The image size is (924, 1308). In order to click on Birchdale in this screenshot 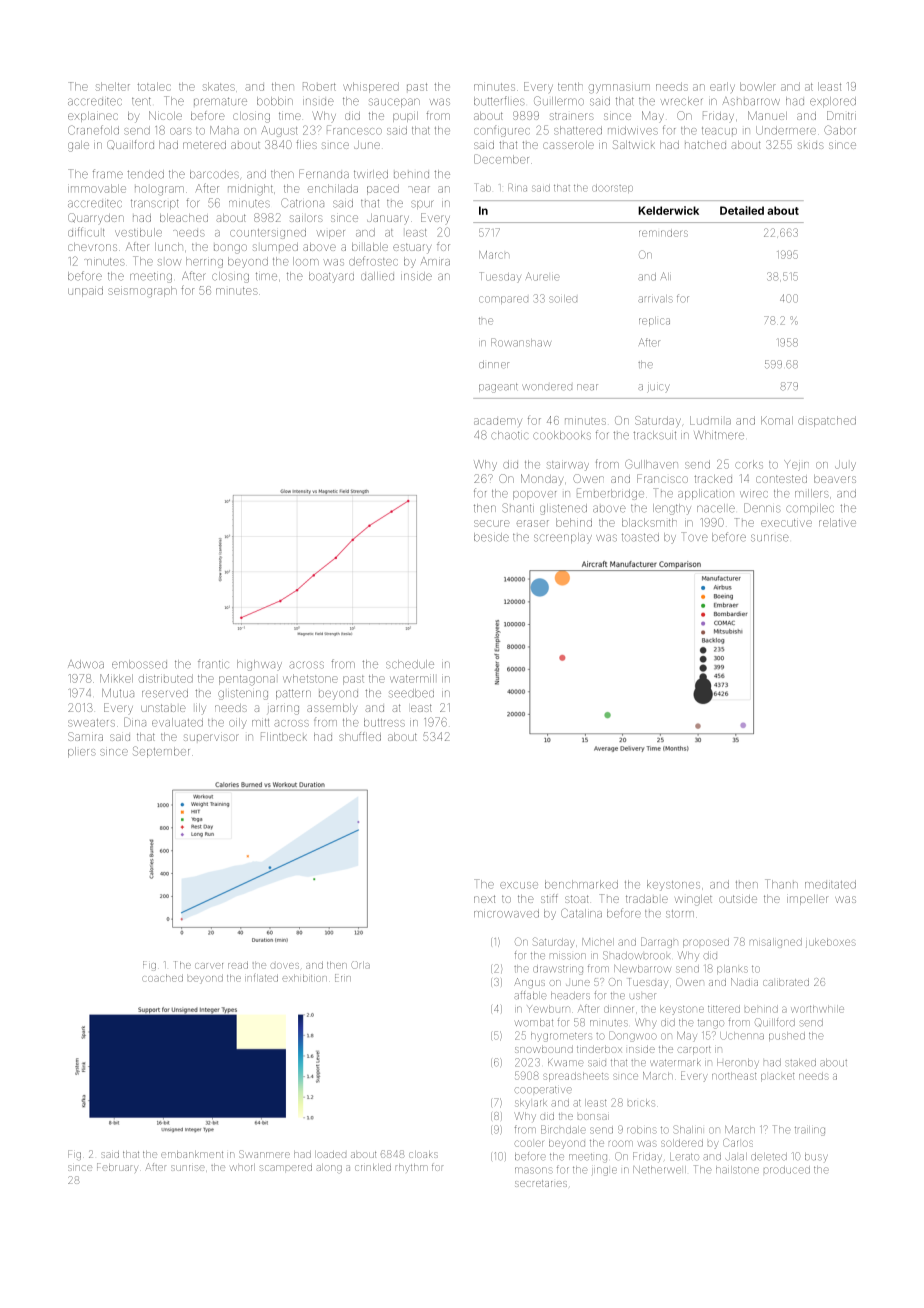, I will do `click(563, 1129)`.
